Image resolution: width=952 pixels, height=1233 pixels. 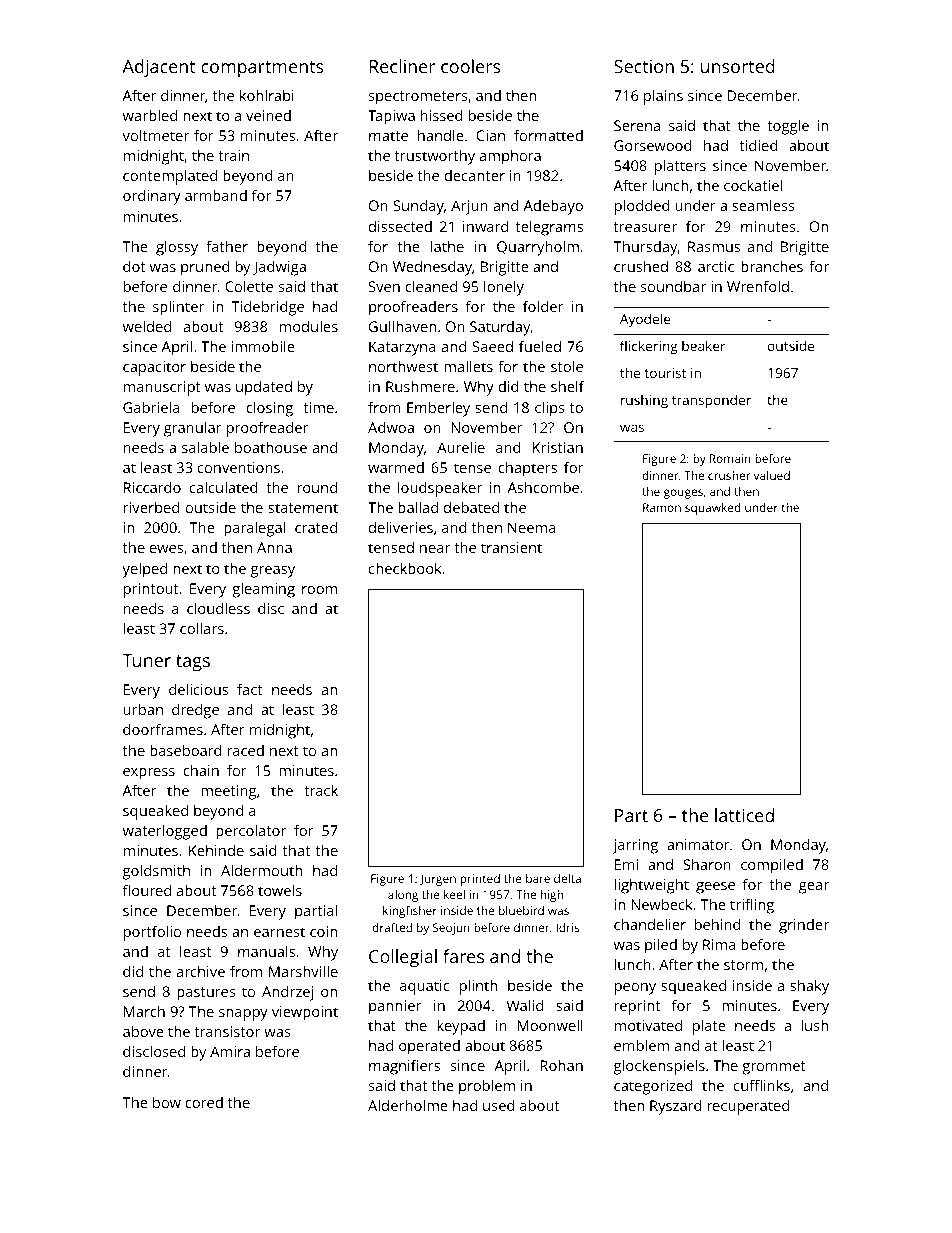 What do you see at coordinates (635, 846) in the page?
I see `jarring` at bounding box center [635, 846].
